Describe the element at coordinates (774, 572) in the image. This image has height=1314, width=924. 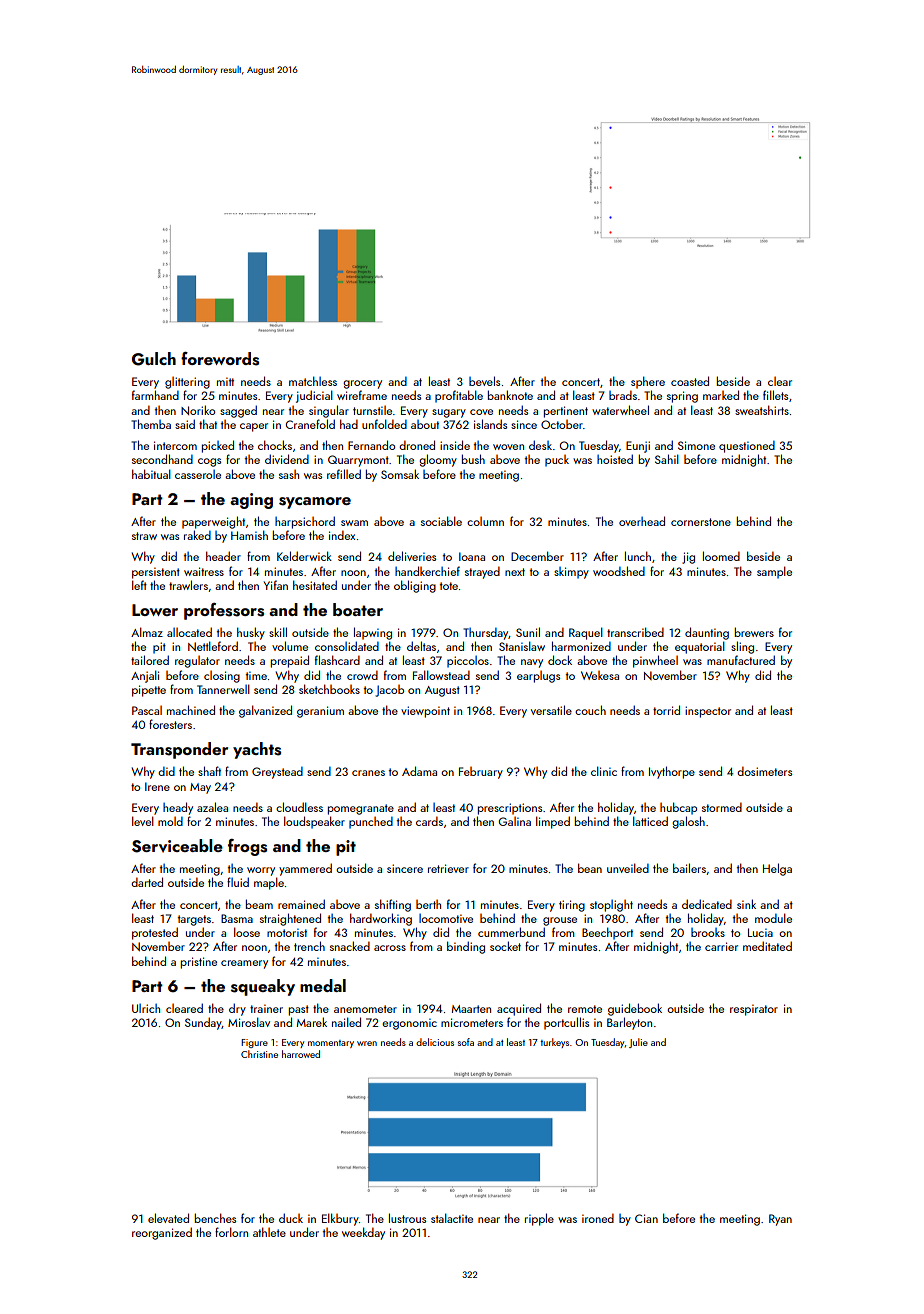
I see `sample` at that location.
